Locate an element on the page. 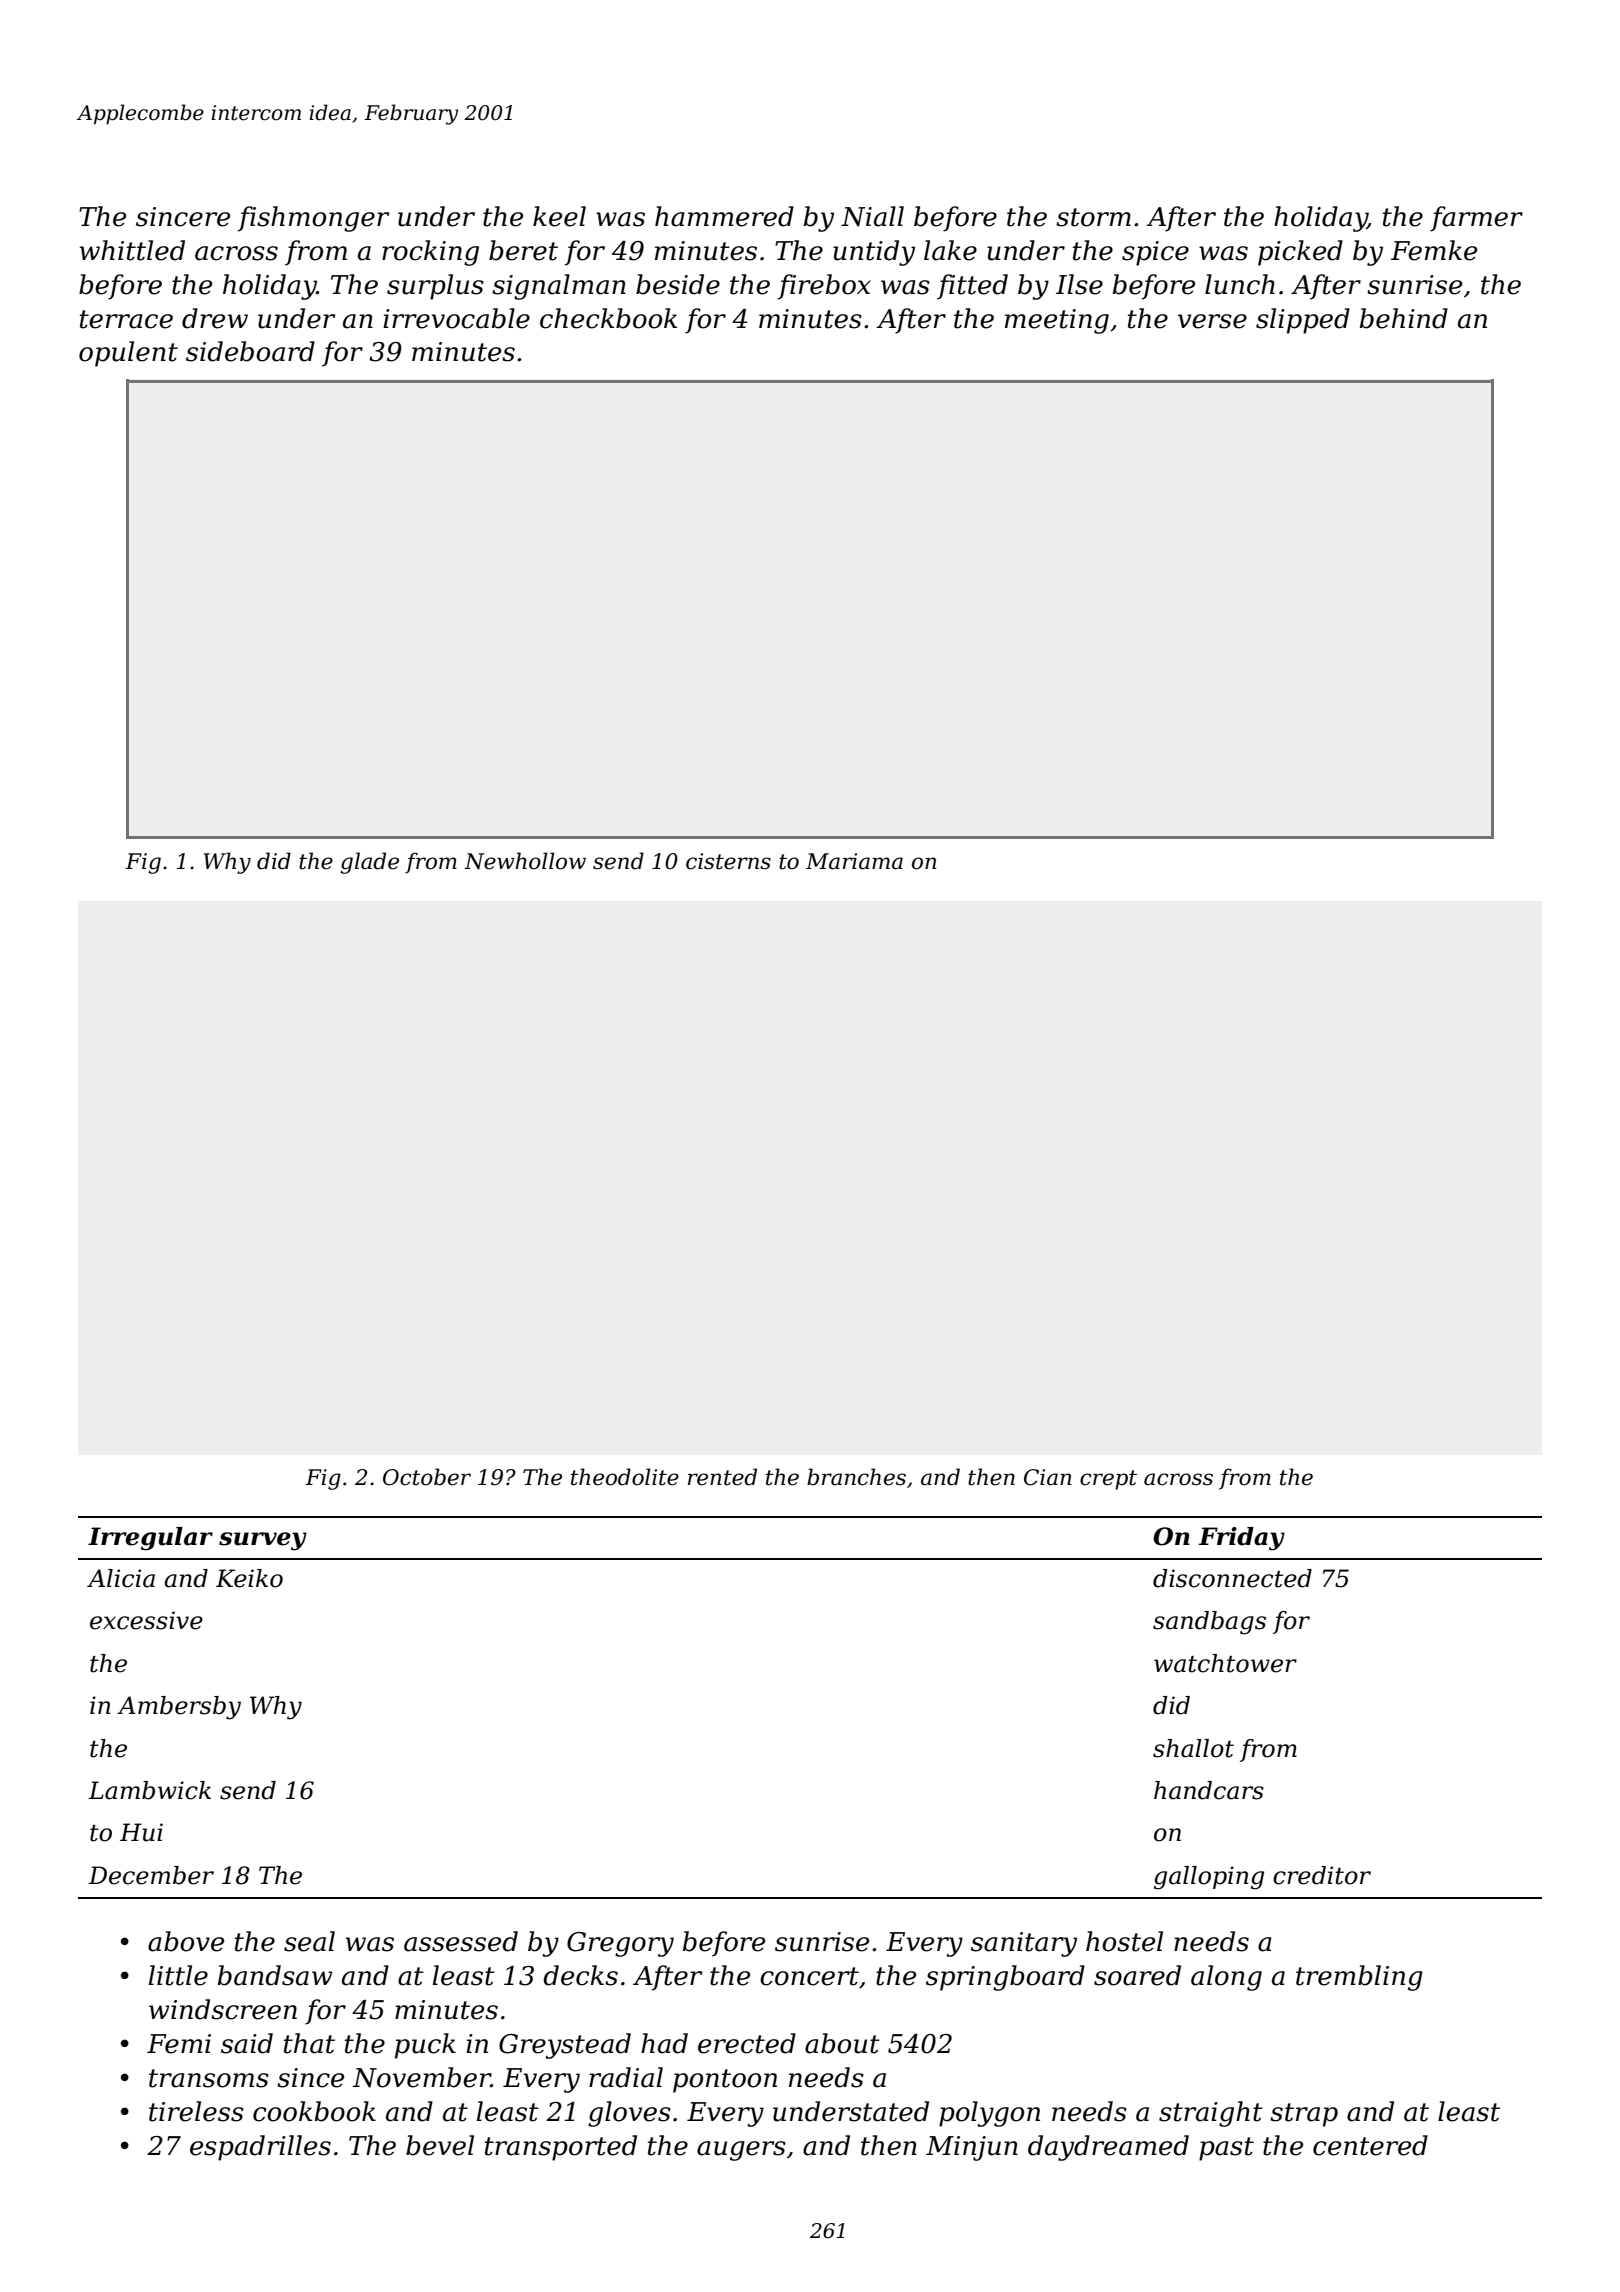 This document has height=2292, width=1620. little is located at coordinates (178, 1975).
